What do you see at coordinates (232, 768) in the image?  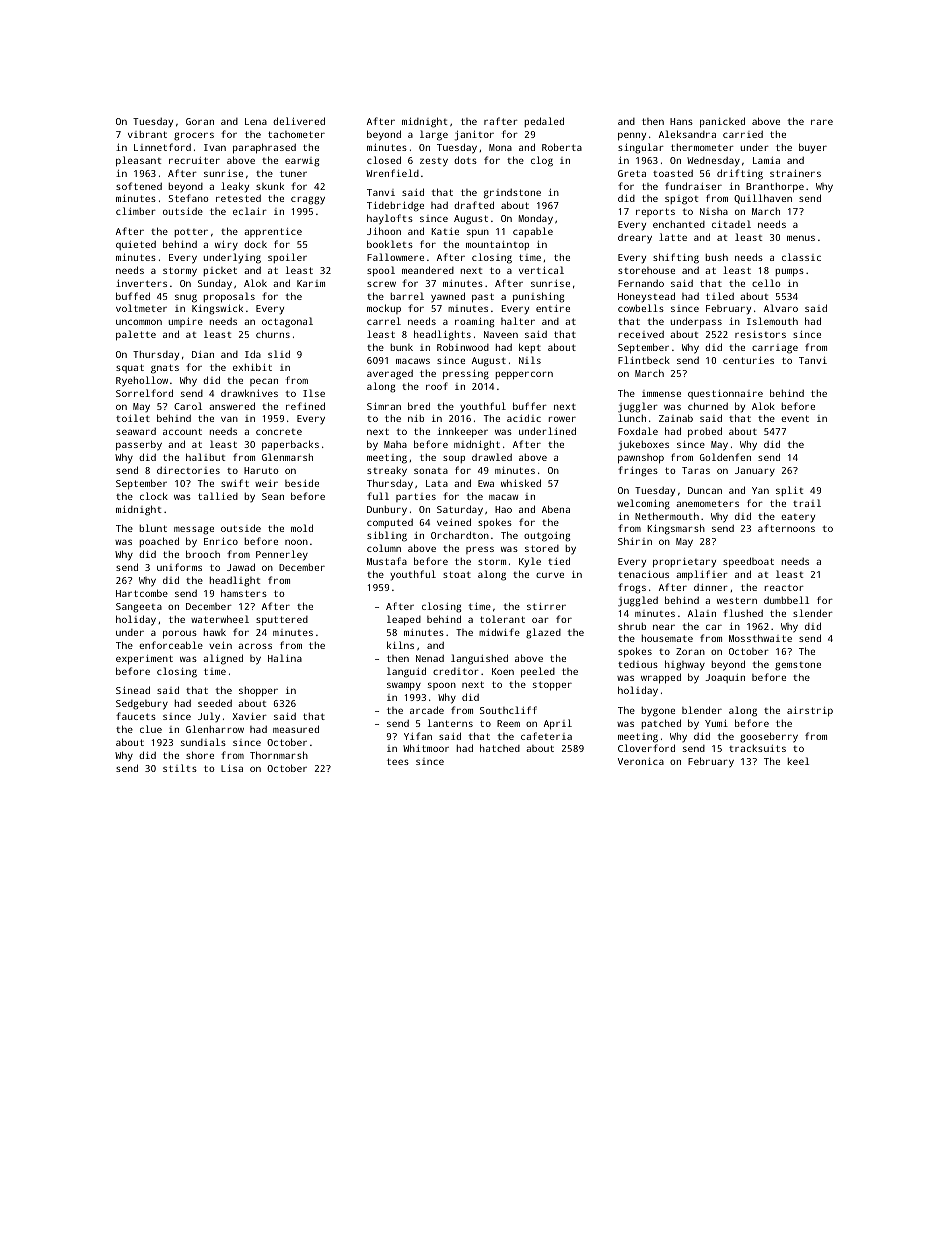 I see `Lisa` at bounding box center [232, 768].
